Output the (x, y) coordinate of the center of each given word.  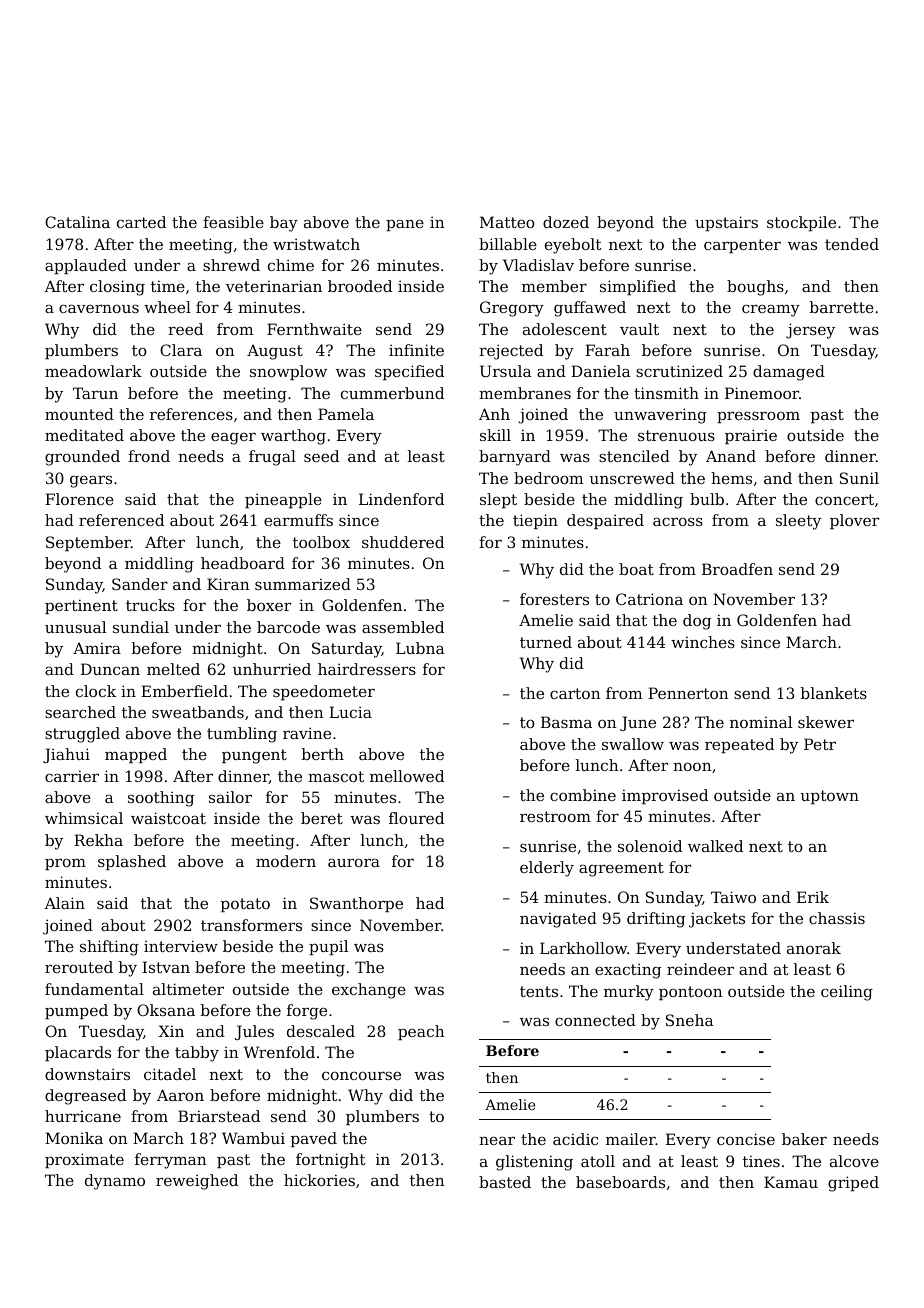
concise (746, 1139)
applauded (86, 266)
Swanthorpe (356, 904)
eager (233, 438)
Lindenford (401, 499)
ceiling (847, 993)
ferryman (170, 1161)
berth (323, 754)
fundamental (94, 989)
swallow (633, 744)
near (497, 1140)
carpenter (742, 246)
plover (854, 521)
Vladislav (538, 265)
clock (96, 691)
